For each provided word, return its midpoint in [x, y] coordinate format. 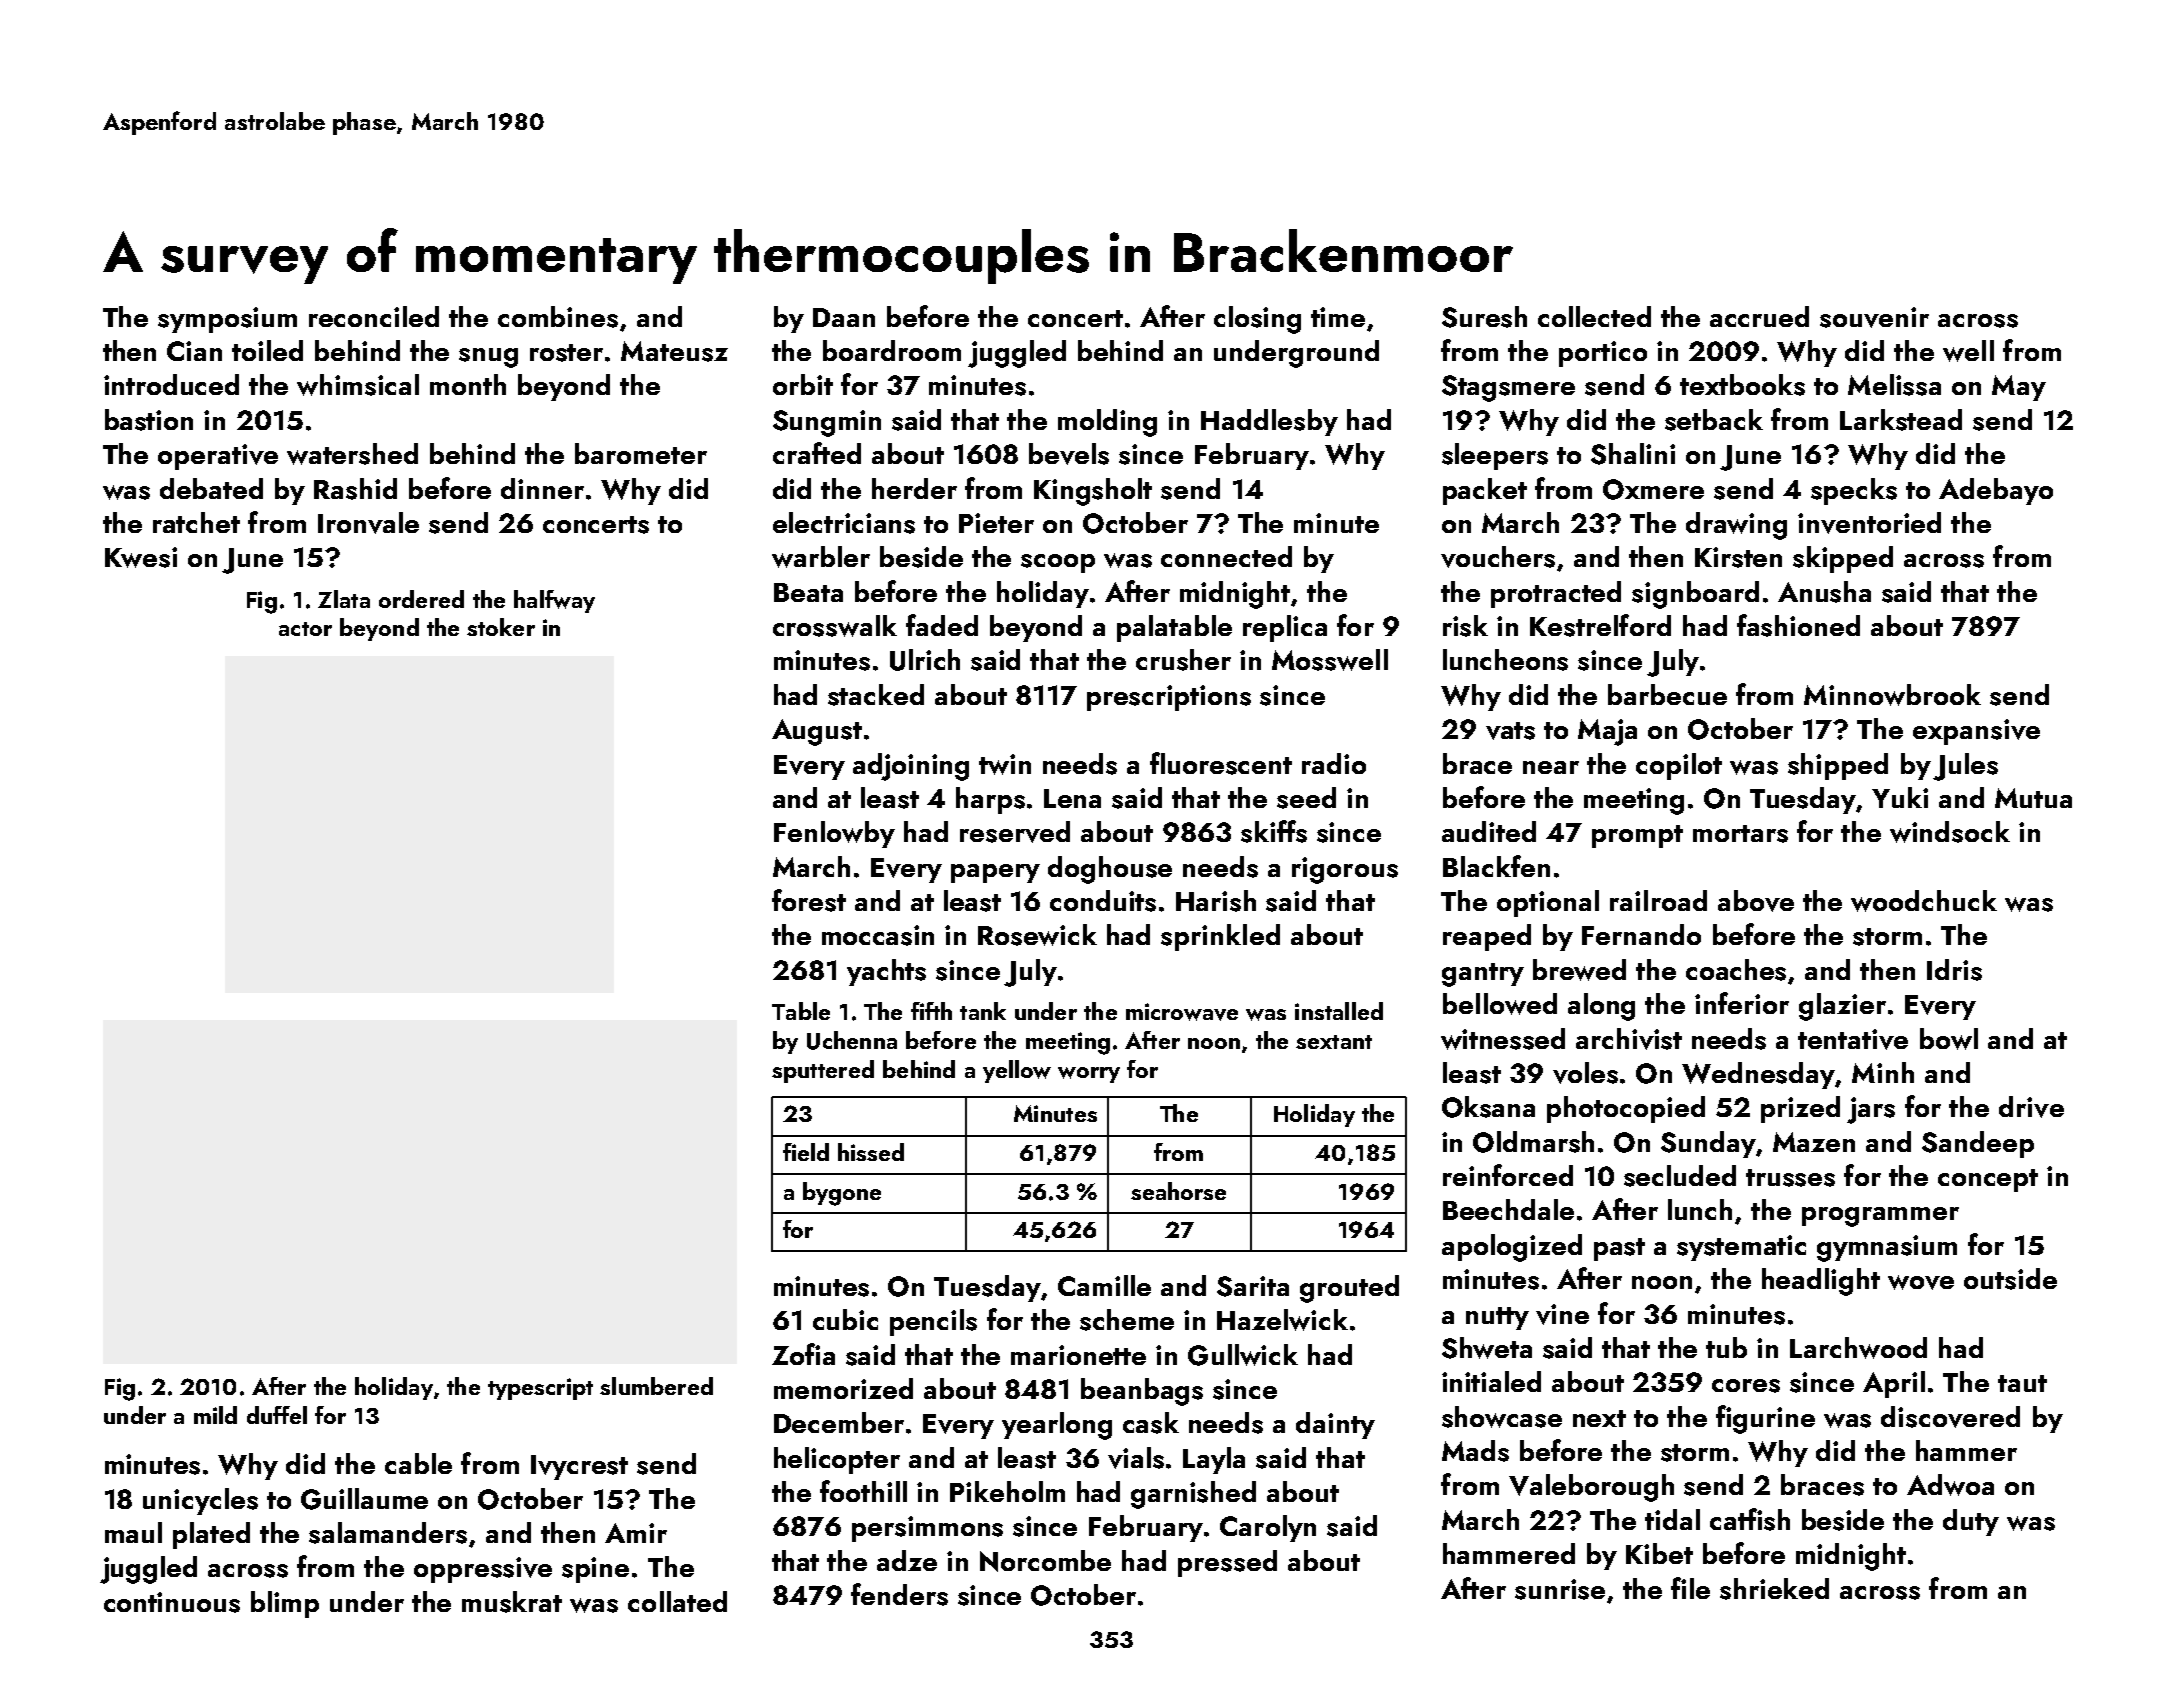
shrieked [1774, 1589]
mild [215, 1415]
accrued [1759, 316]
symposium [227, 320]
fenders [899, 1594]
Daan [844, 317]
